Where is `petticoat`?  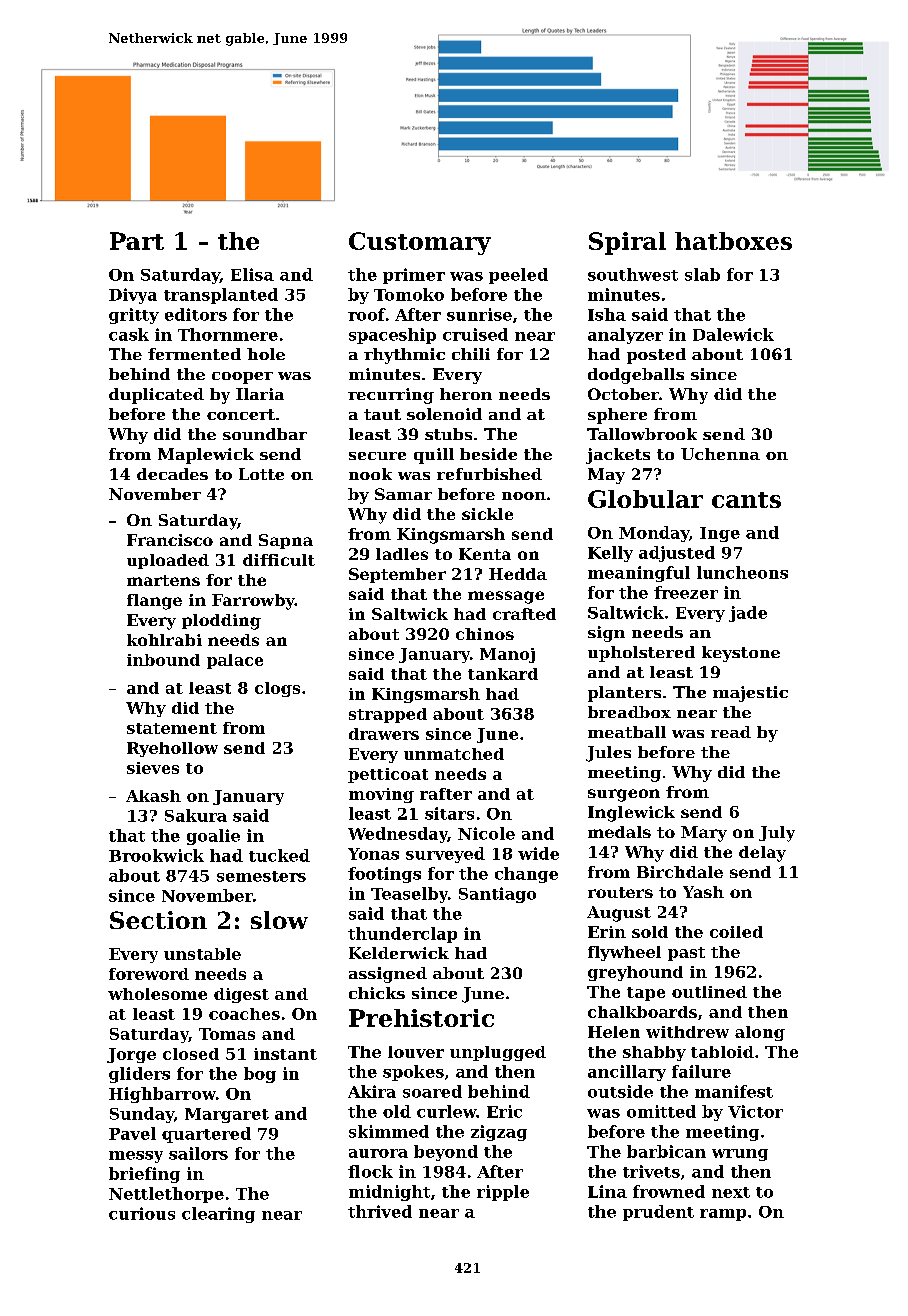
petticoat is located at coordinates (388, 775).
